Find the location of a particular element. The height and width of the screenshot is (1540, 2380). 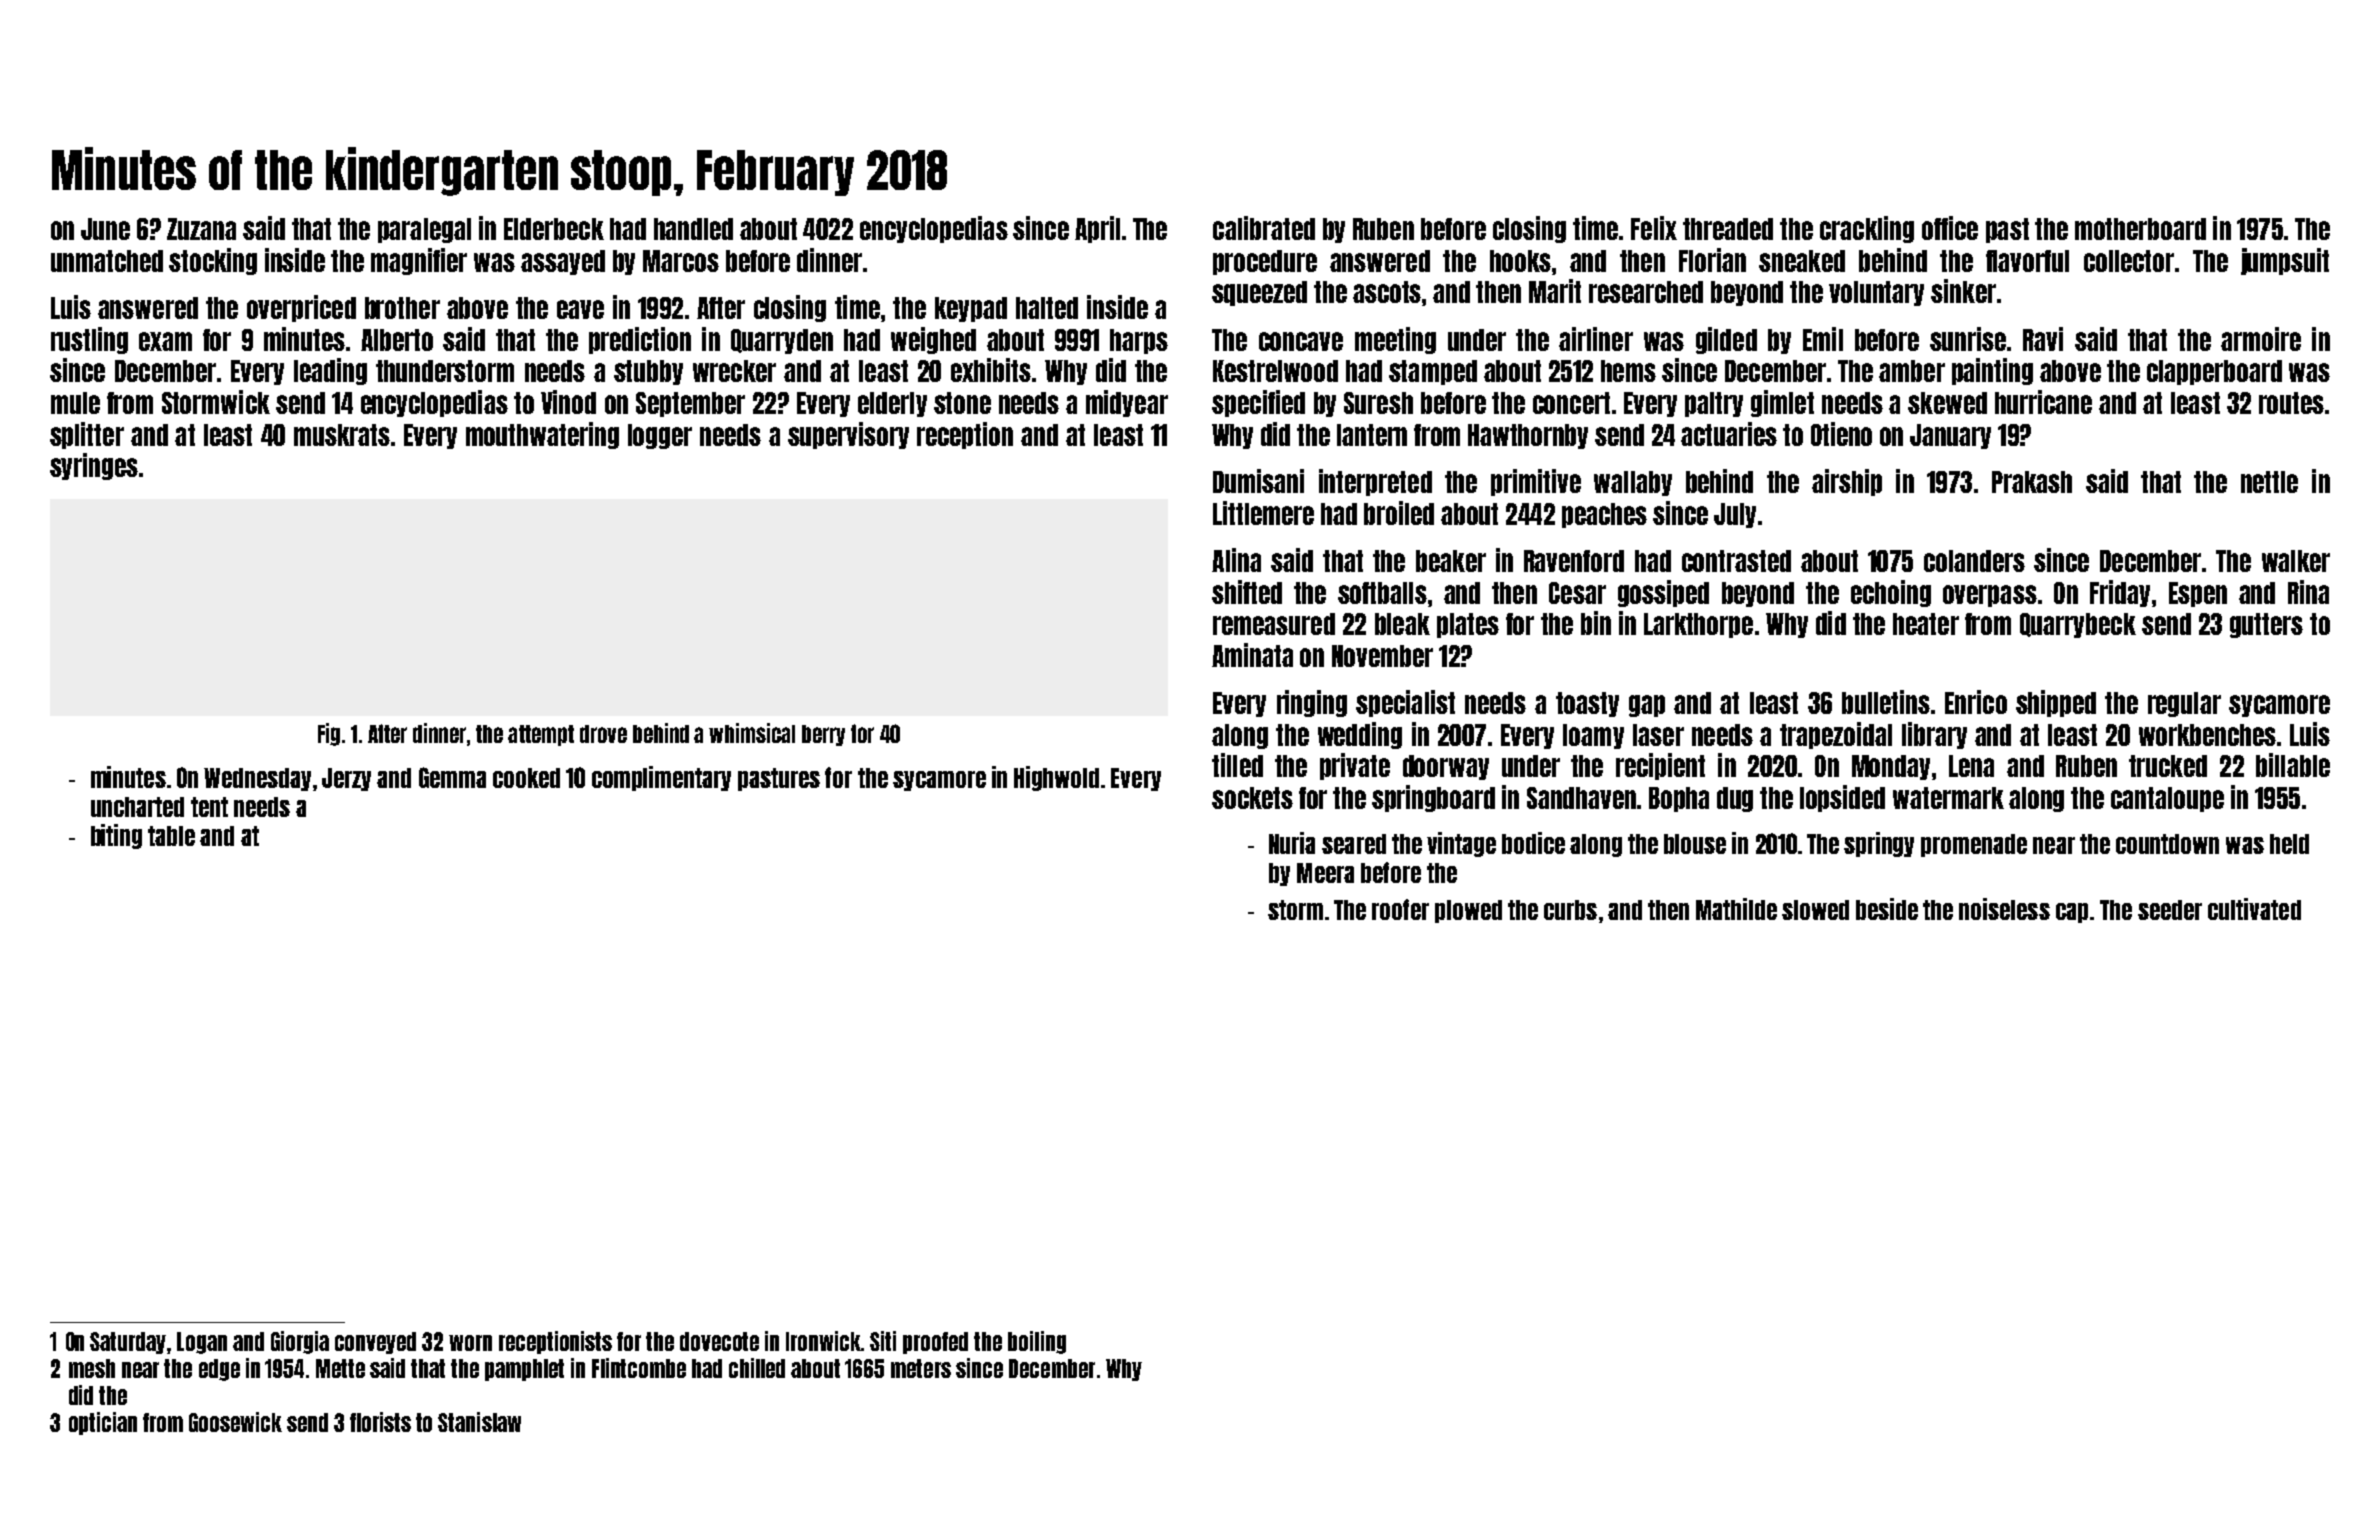

April is located at coordinates (1097, 229).
